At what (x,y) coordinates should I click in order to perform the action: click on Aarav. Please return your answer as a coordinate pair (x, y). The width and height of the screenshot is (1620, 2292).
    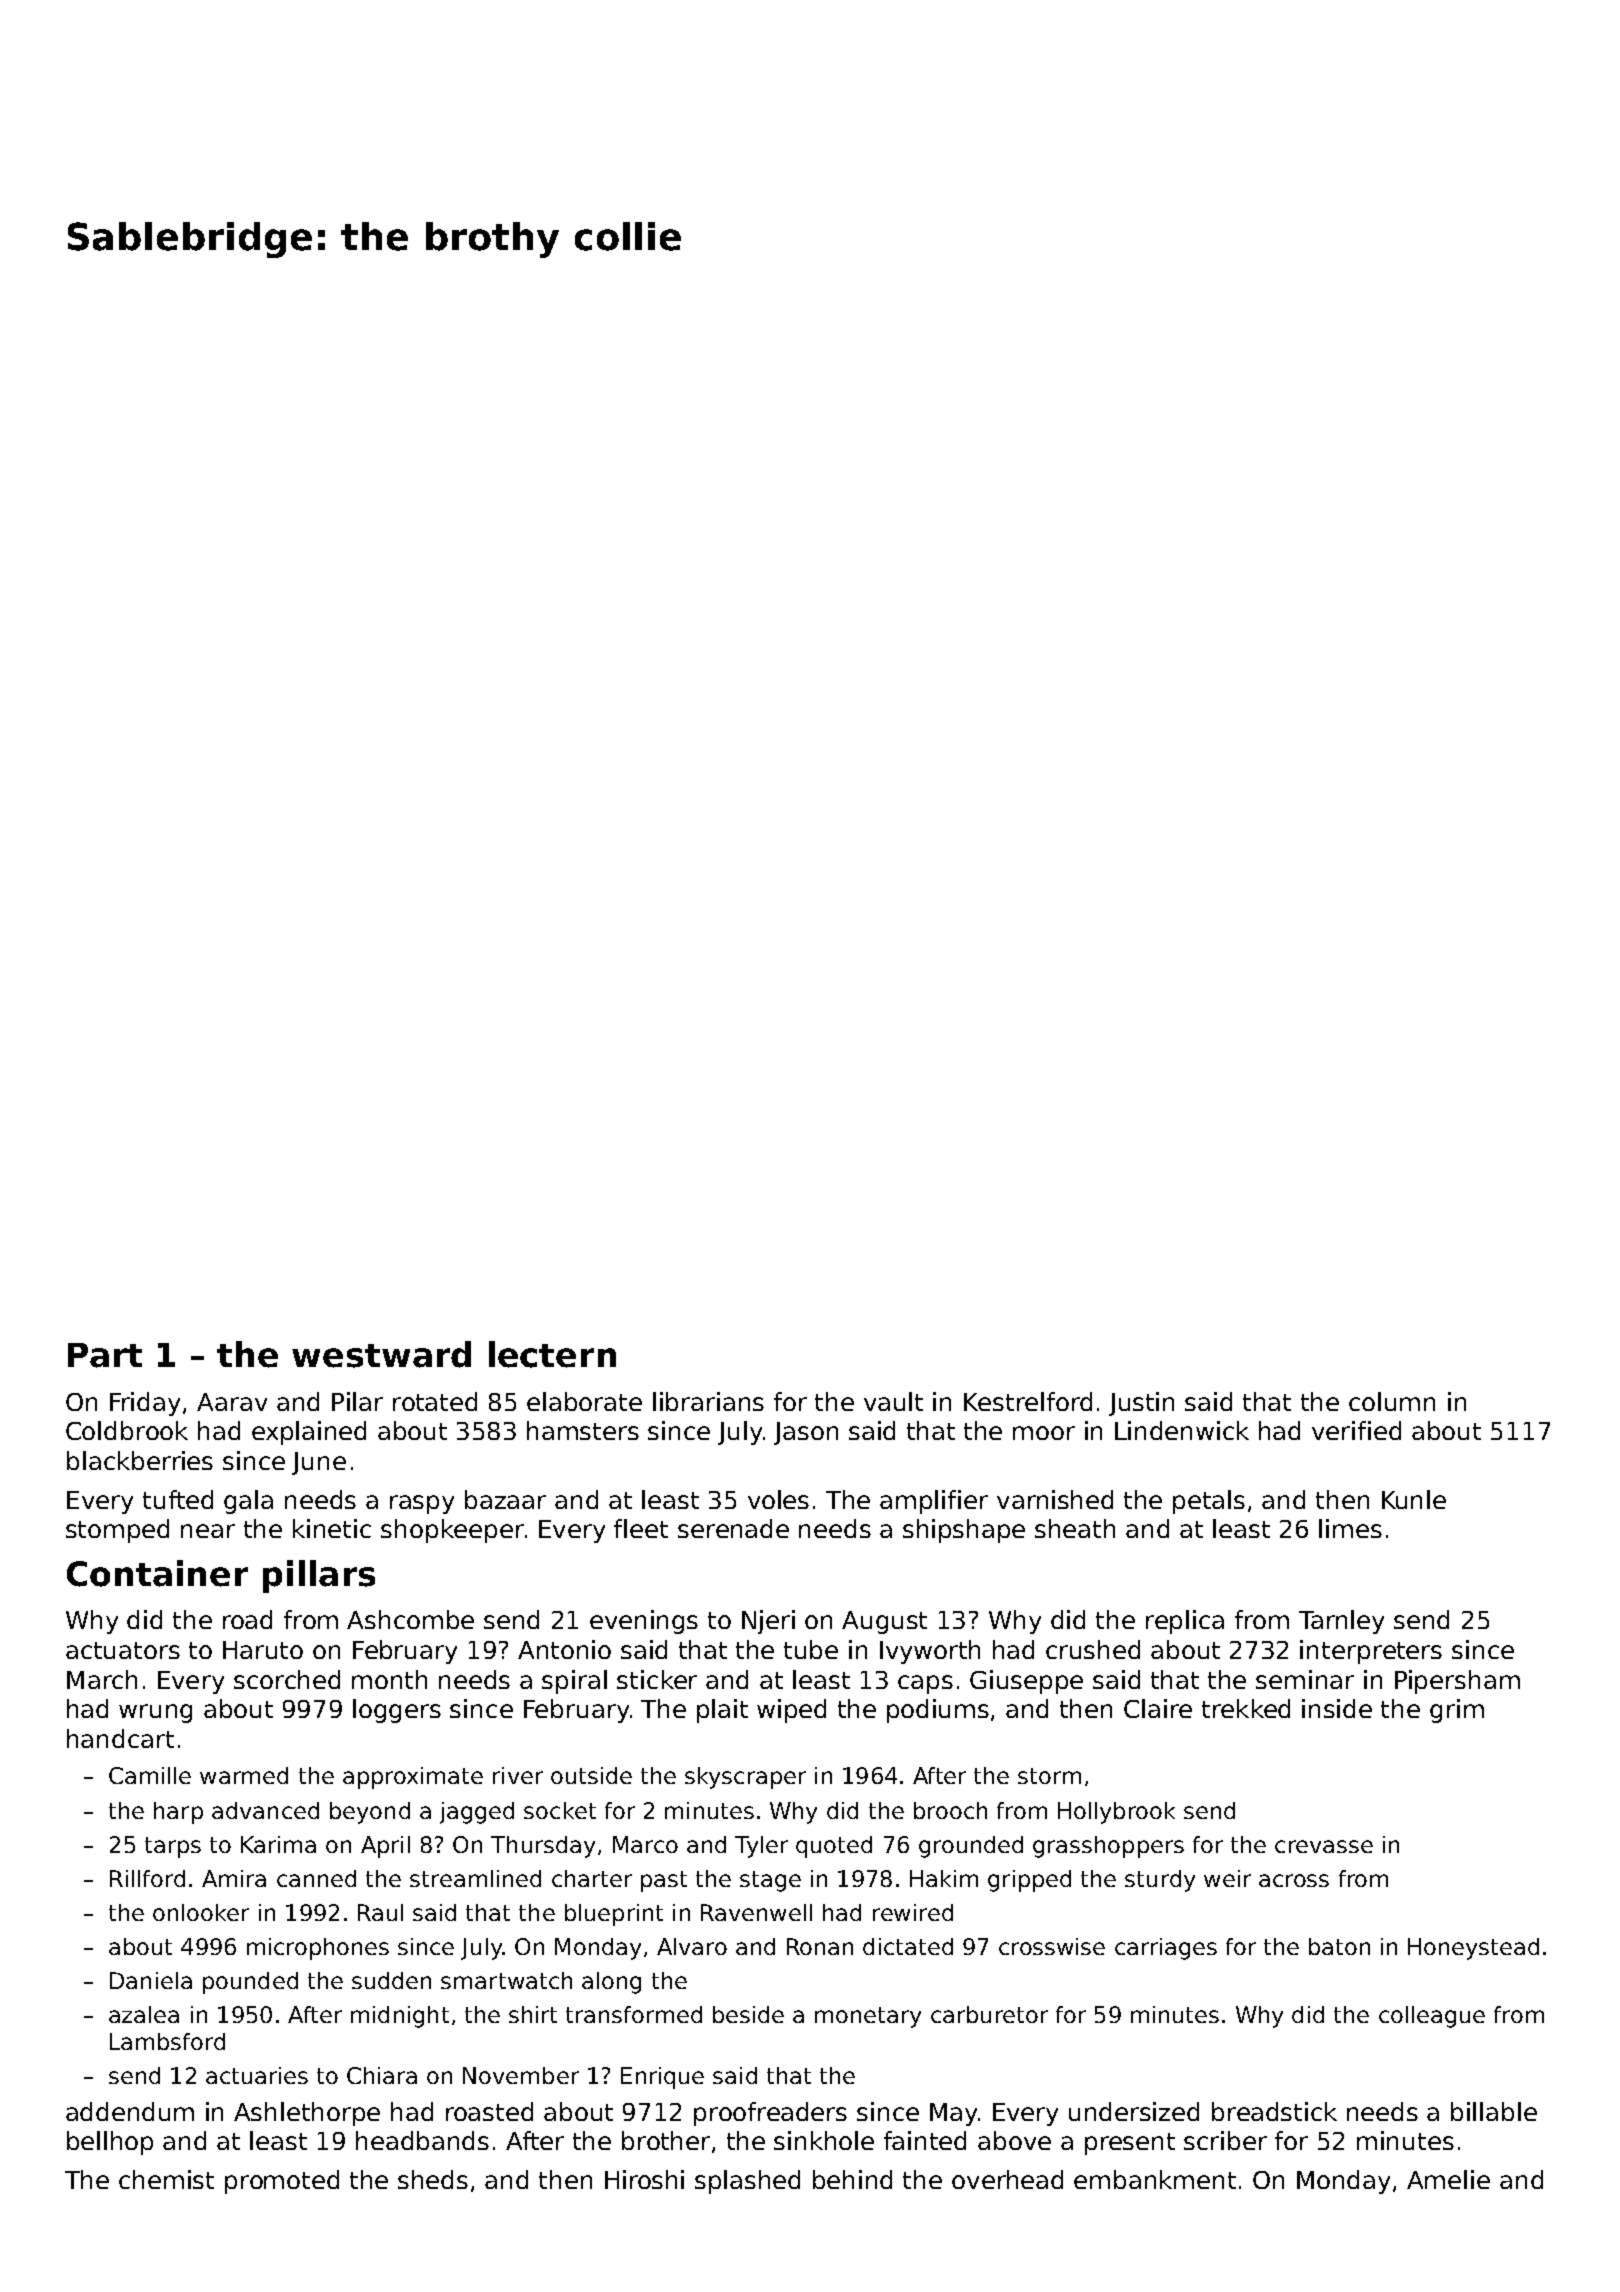
    Looking at the image, I should click on (232, 1402).
